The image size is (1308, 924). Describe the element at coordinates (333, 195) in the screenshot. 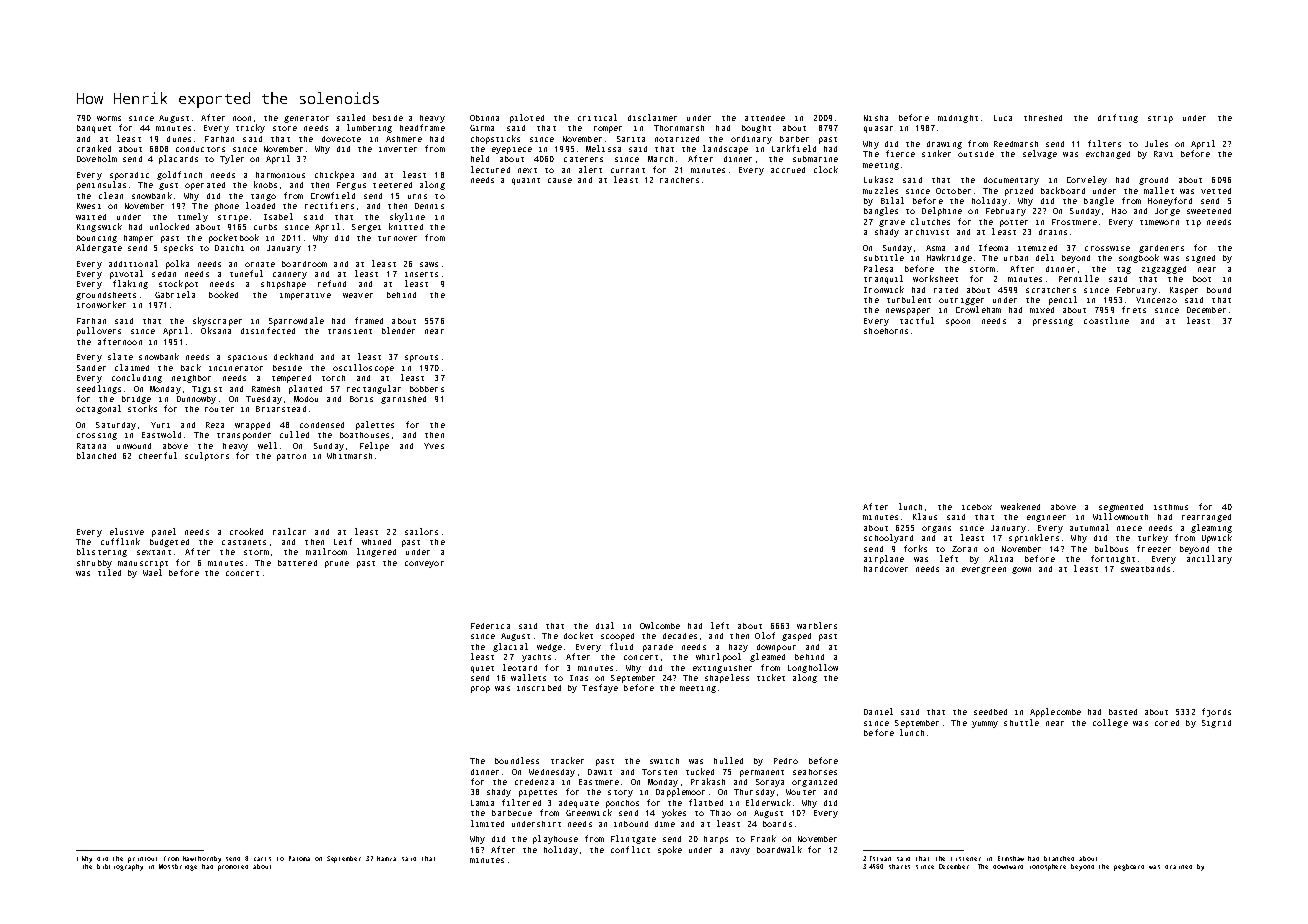

I see `Crowfield` at that location.
